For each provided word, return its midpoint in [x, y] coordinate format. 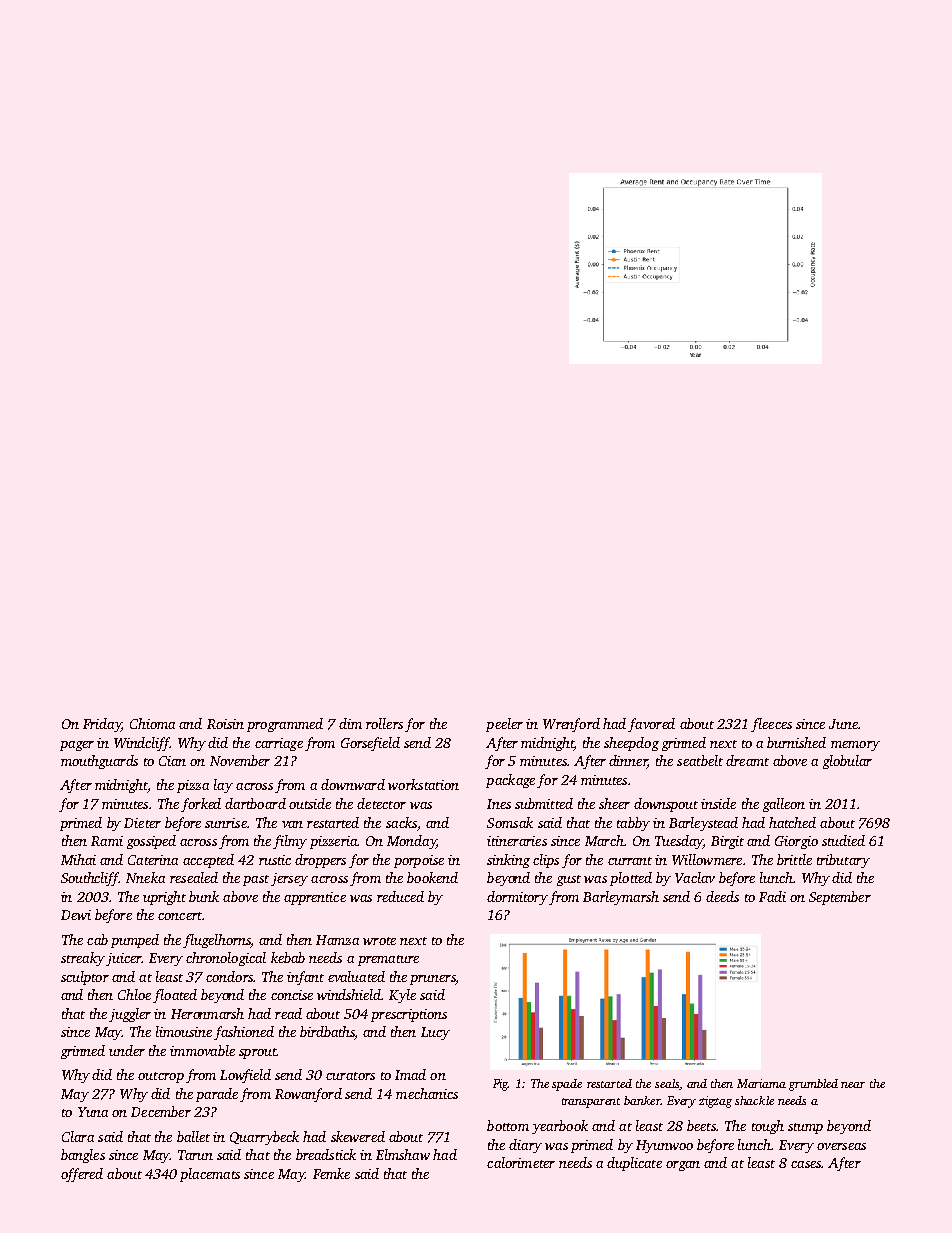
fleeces [771, 725]
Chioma [152, 723]
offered [82, 1175]
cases [806, 1164]
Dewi [76, 915]
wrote [379, 941]
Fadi [772, 896]
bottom [508, 1125]
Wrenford [571, 725]
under [127, 1050]
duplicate [634, 1164]
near [853, 1085]
